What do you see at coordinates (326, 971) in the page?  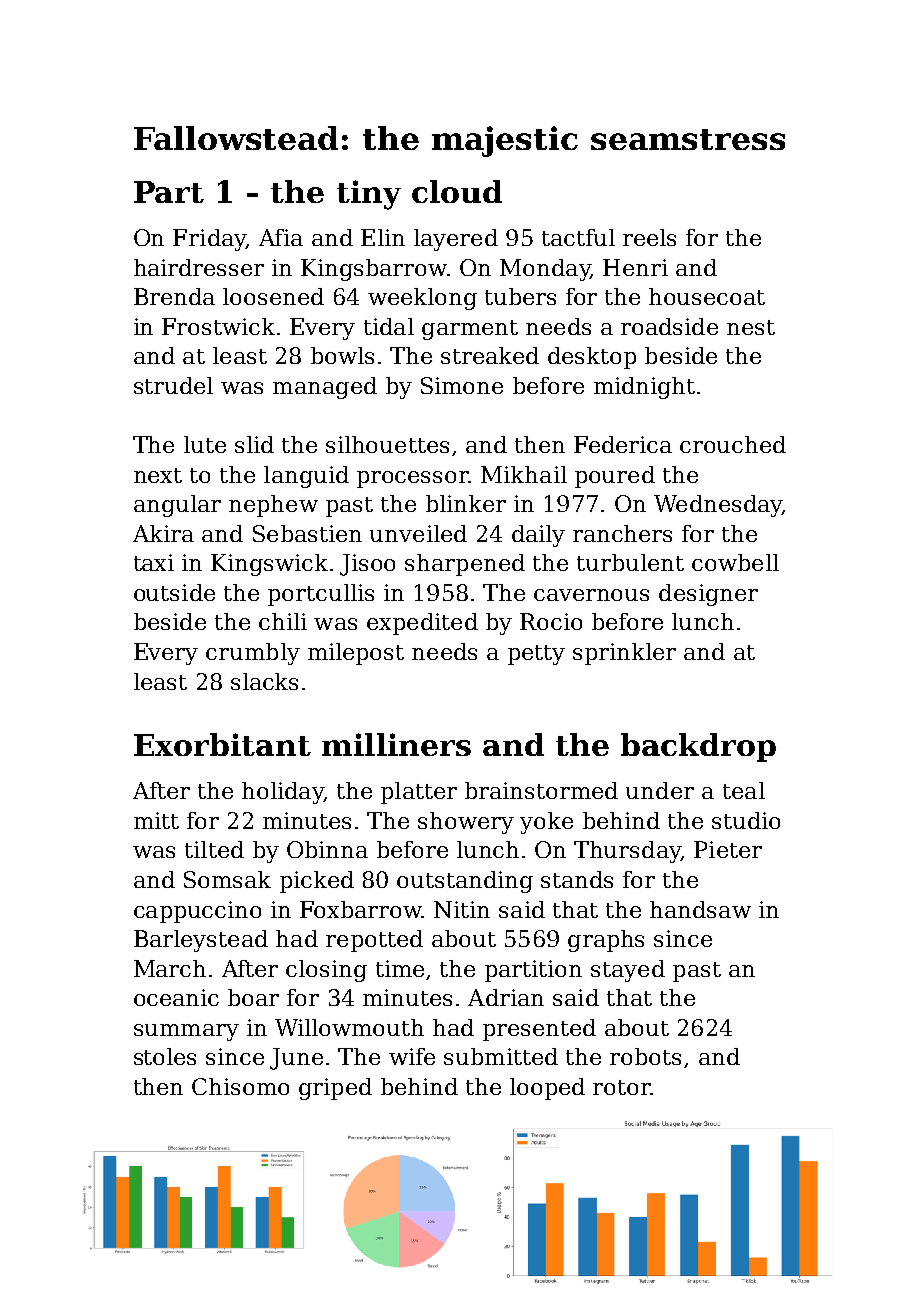 I see `closing` at bounding box center [326, 971].
